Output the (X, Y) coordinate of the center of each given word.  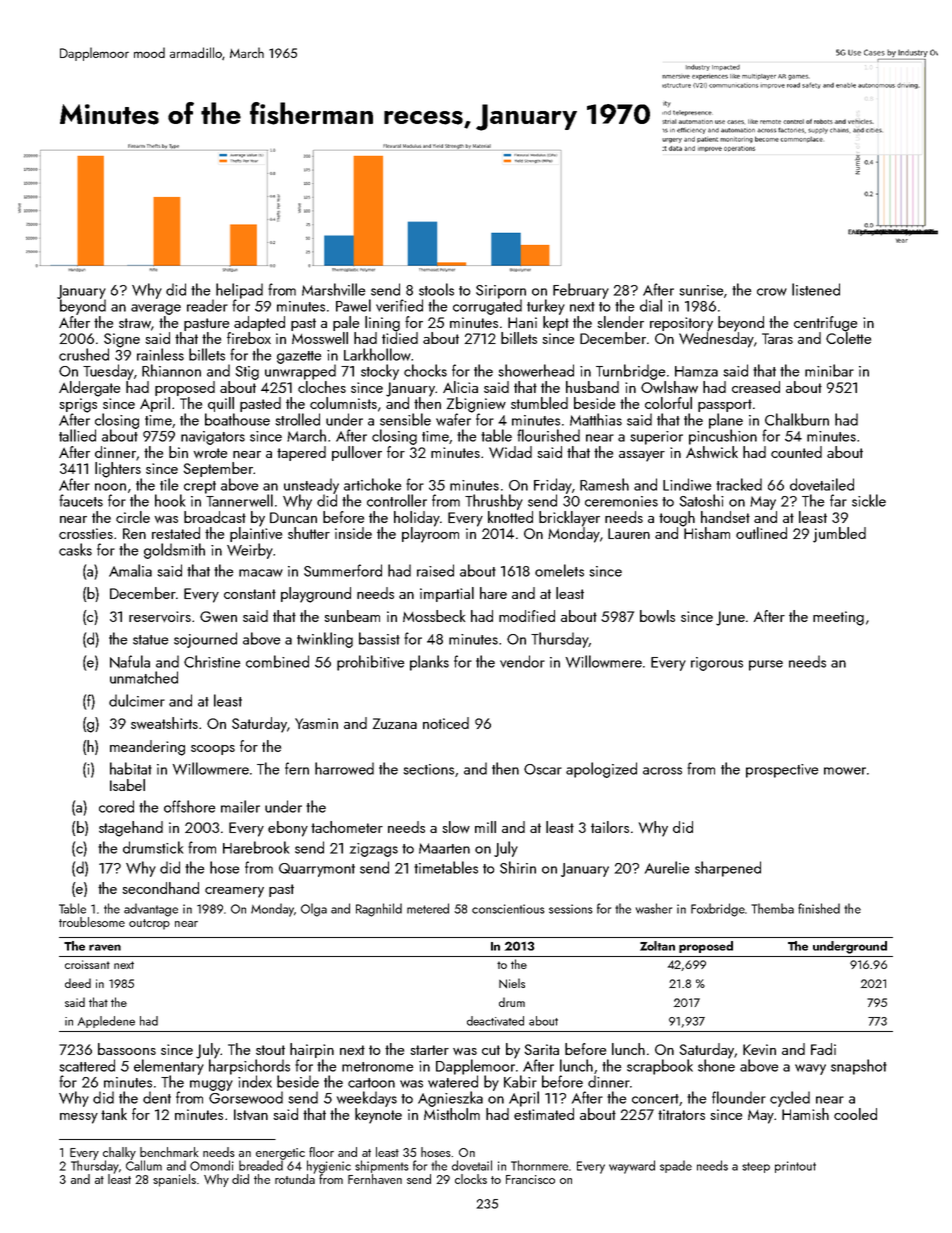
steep (756, 1167)
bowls (657, 616)
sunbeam (352, 616)
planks (429, 663)
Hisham (707, 533)
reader (207, 305)
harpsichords (249, 1067)
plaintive (256, 534)
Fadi (823, 1049)
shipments (382, 1166)
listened (816, 289)
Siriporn (501, 292)
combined (277, 661)
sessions (571, 909)
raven (105, 947)
